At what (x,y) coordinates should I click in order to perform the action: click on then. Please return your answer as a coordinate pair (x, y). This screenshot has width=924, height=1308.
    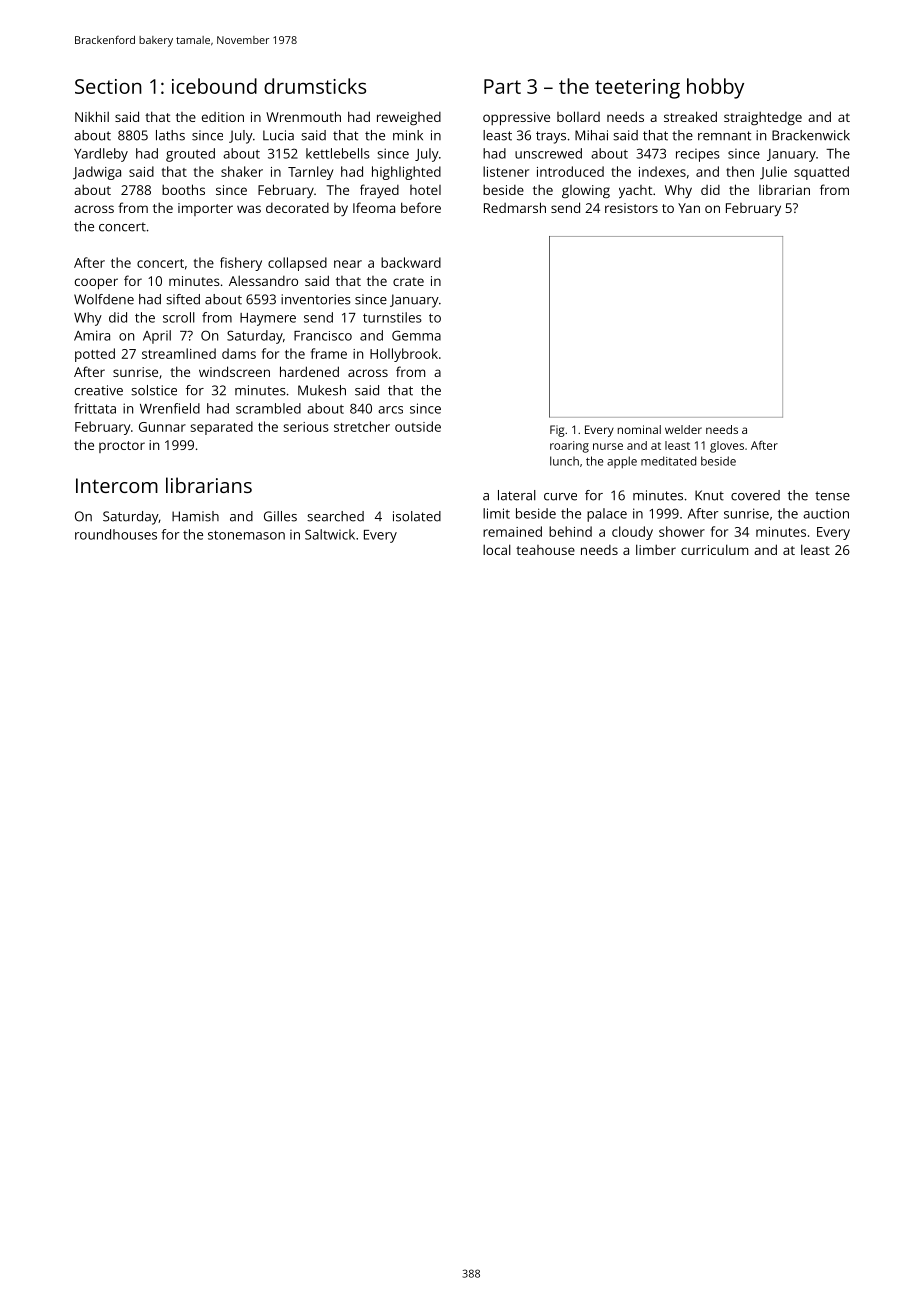
    Looking at the image, I should click on (740, 171).
